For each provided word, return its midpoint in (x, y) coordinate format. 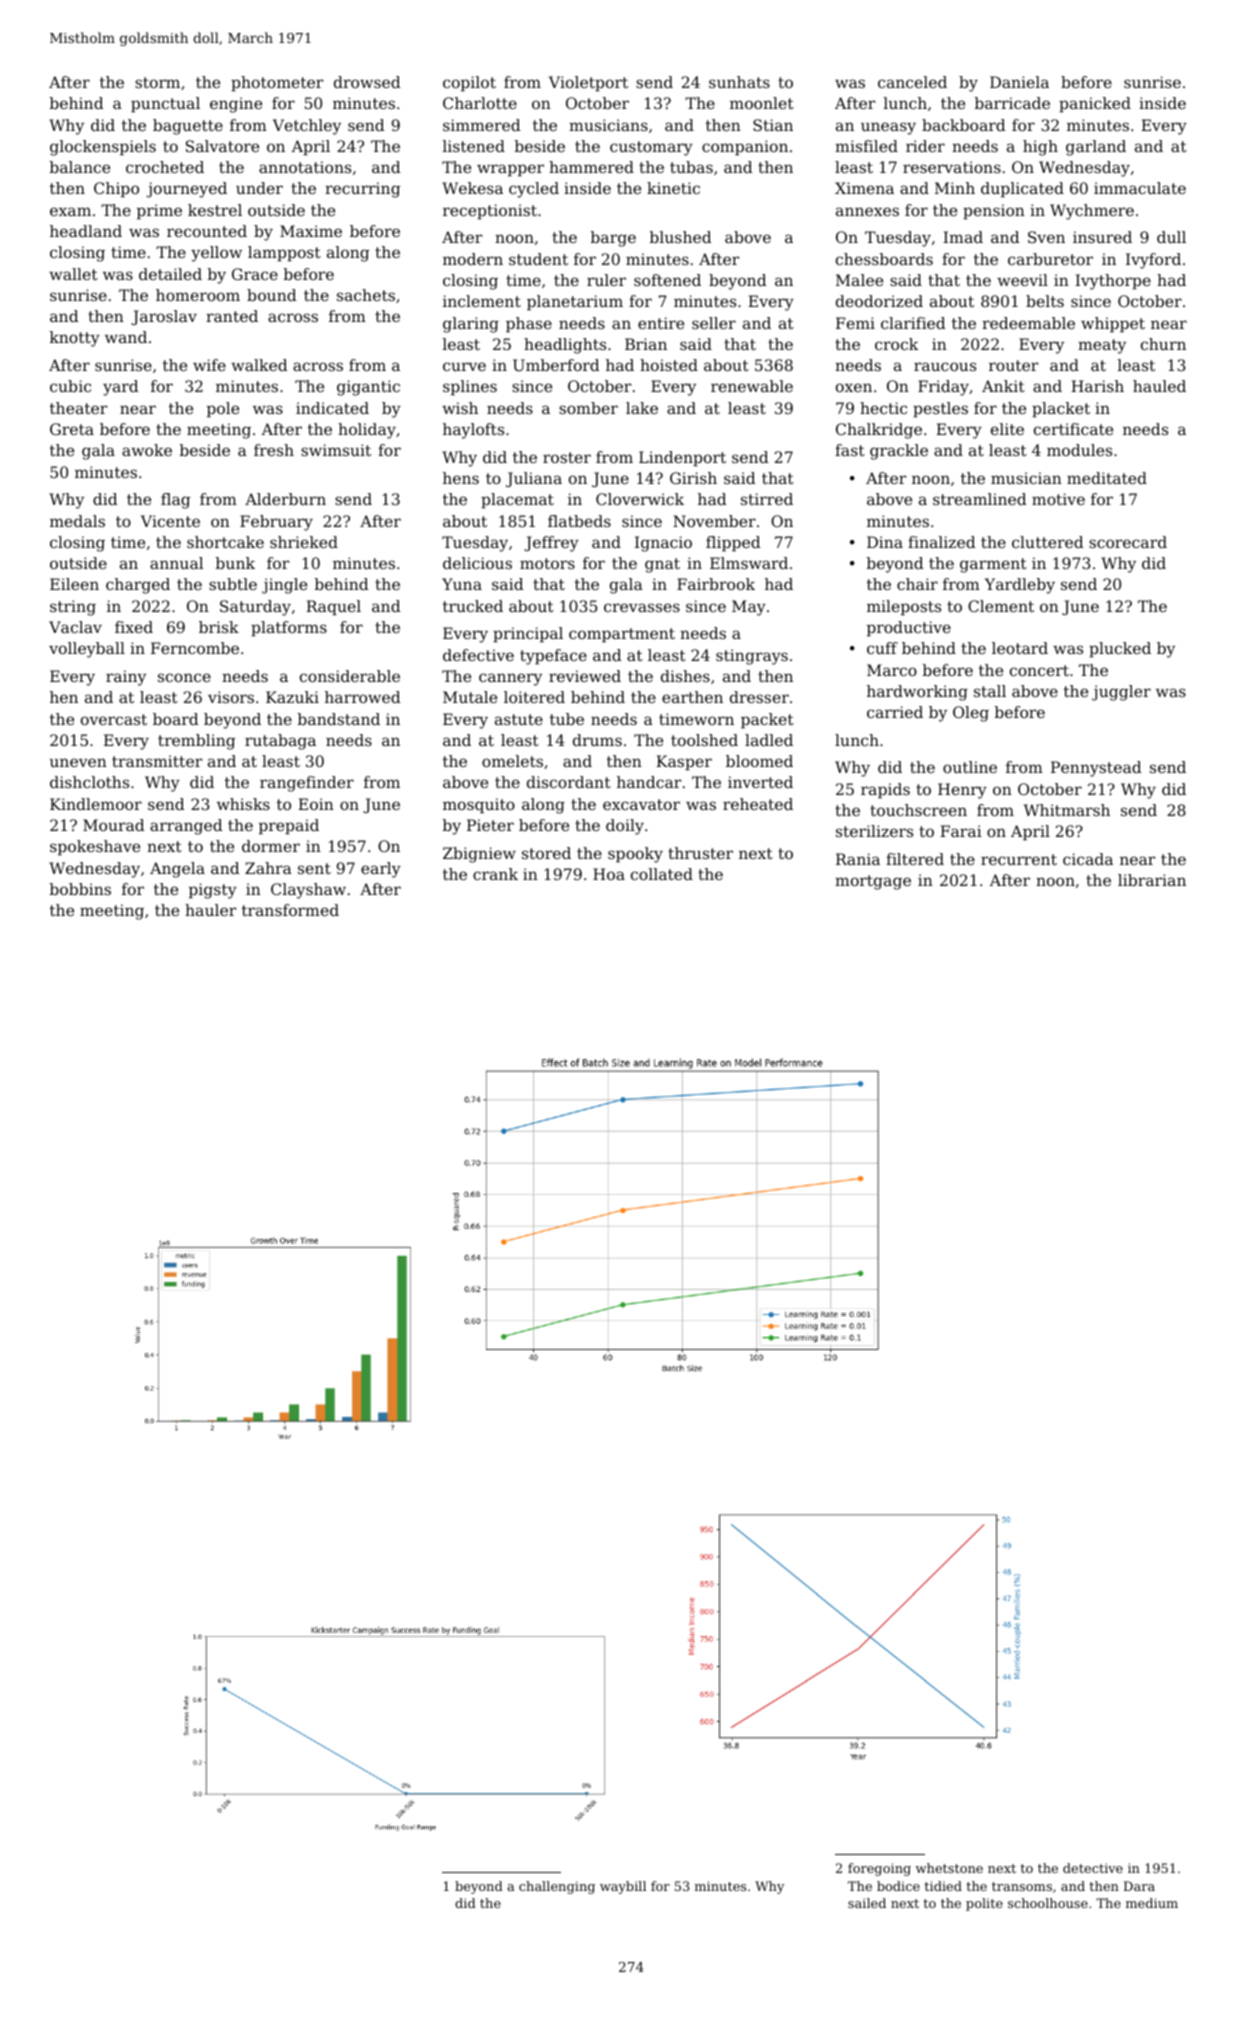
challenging (557, 1887)
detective (1093, 1868)
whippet (1113, 325)
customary (651, 148)
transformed (290, 910)
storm (157, 82)
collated (662, 874)
